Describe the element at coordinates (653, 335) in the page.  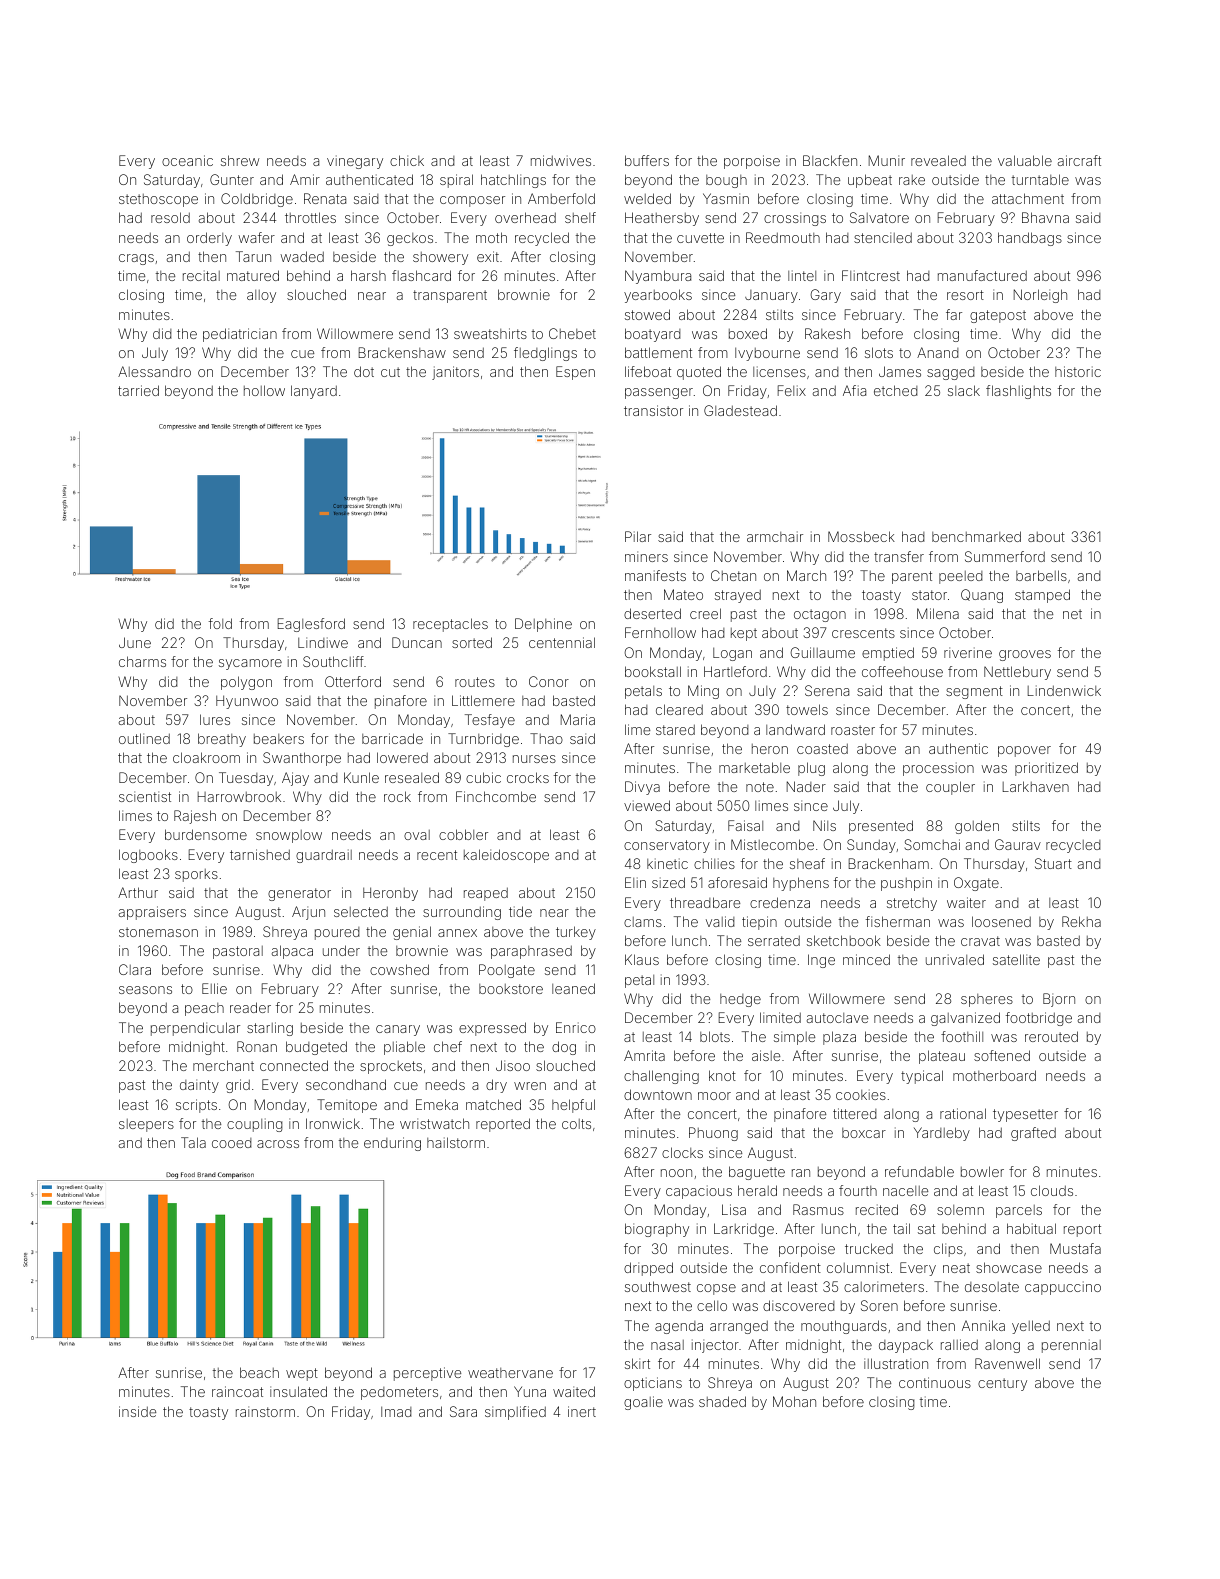
I see `boatyard` at that location.
